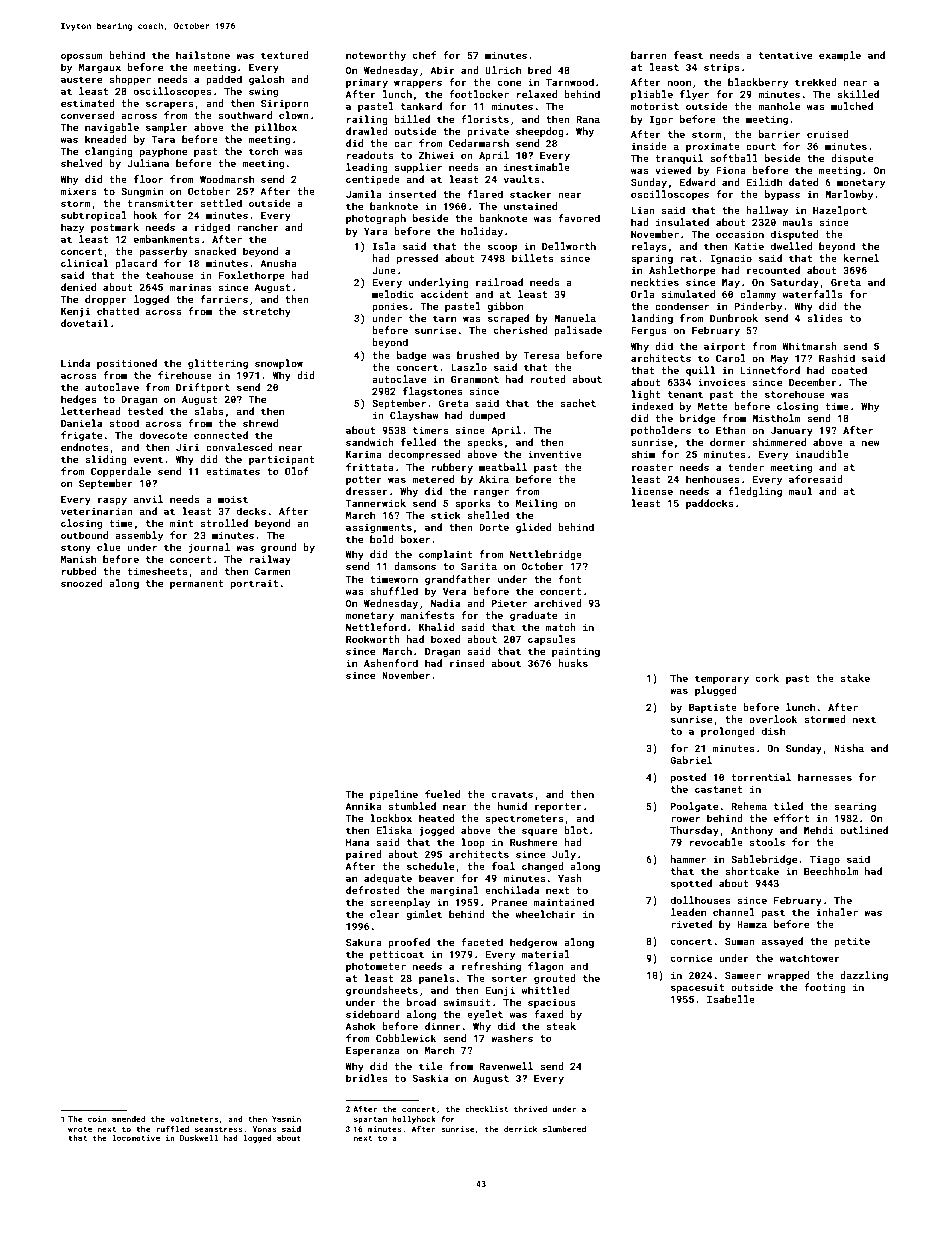  Describe the element at coordinates (755, 492) in the screenshot. I see `fledgling` at that location.
